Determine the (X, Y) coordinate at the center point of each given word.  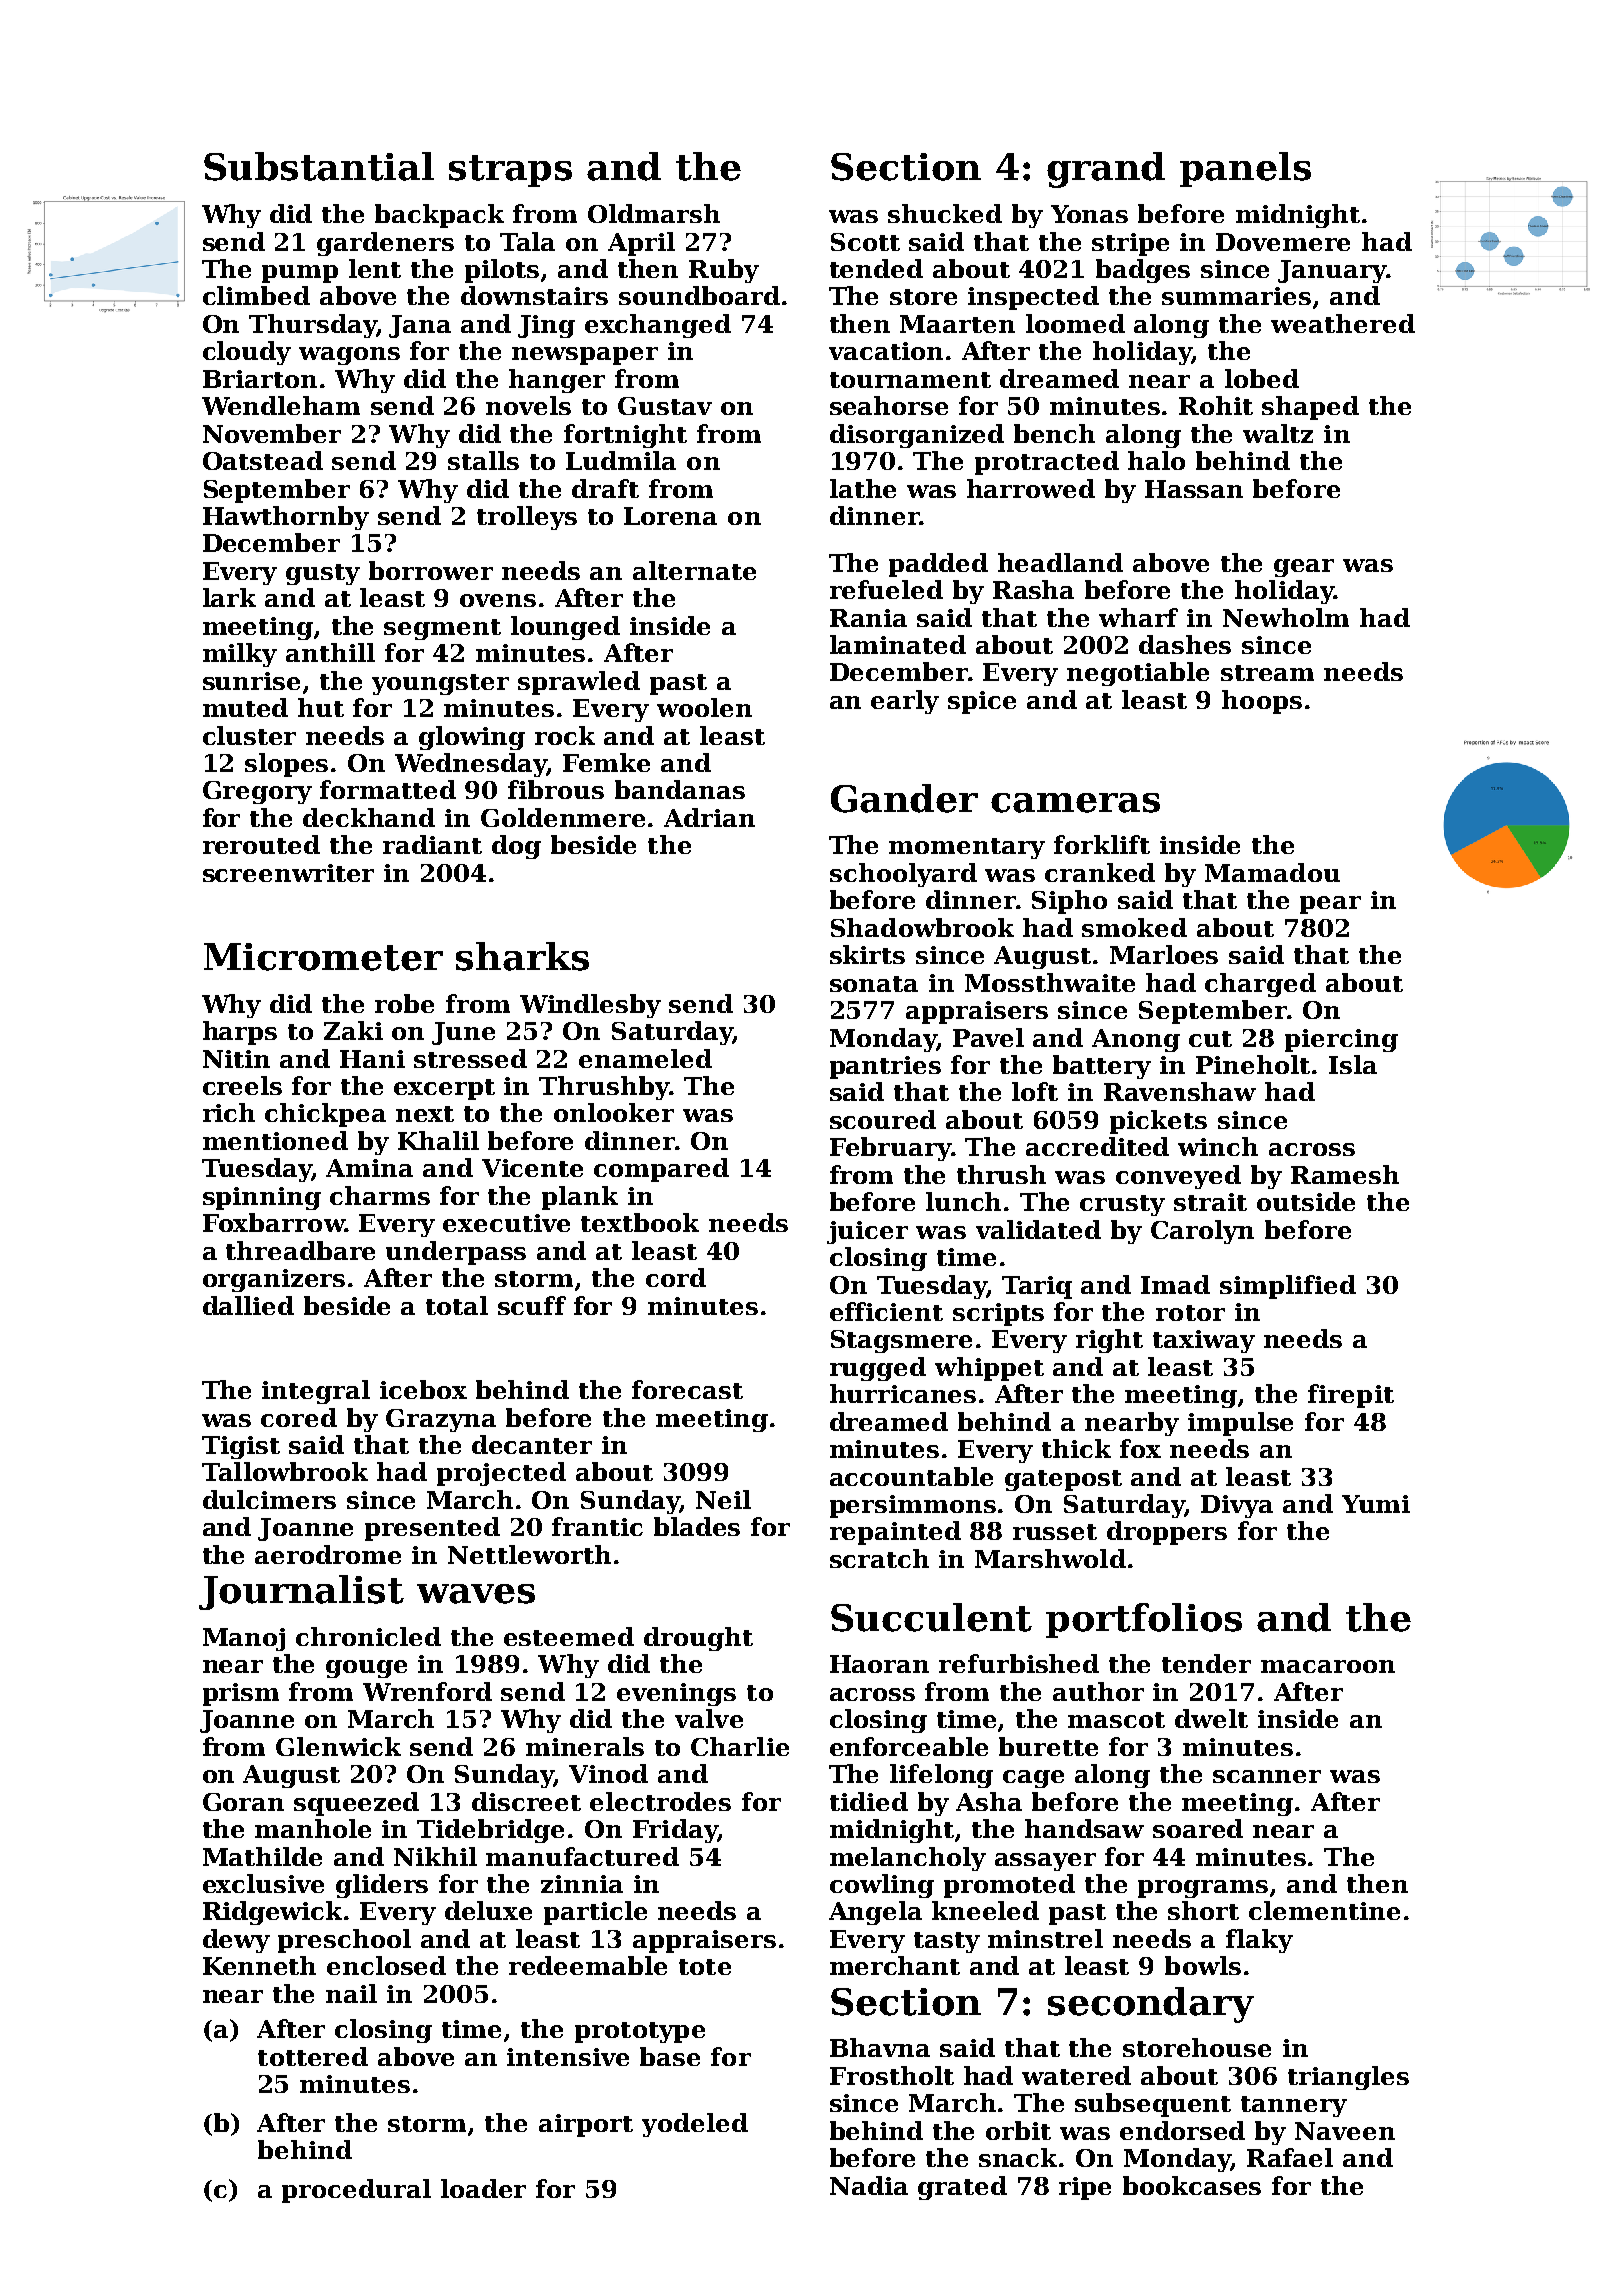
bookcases (1192, 2185)
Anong (1136, 1040)
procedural (356, 2191)
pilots (502, 271)
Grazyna (441, 1420)
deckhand (369, 817)
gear (1304, 568)
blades (697, 1526)
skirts (867, 954)
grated (962, 2188)
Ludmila (621, 460)
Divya (1237, 1506)
